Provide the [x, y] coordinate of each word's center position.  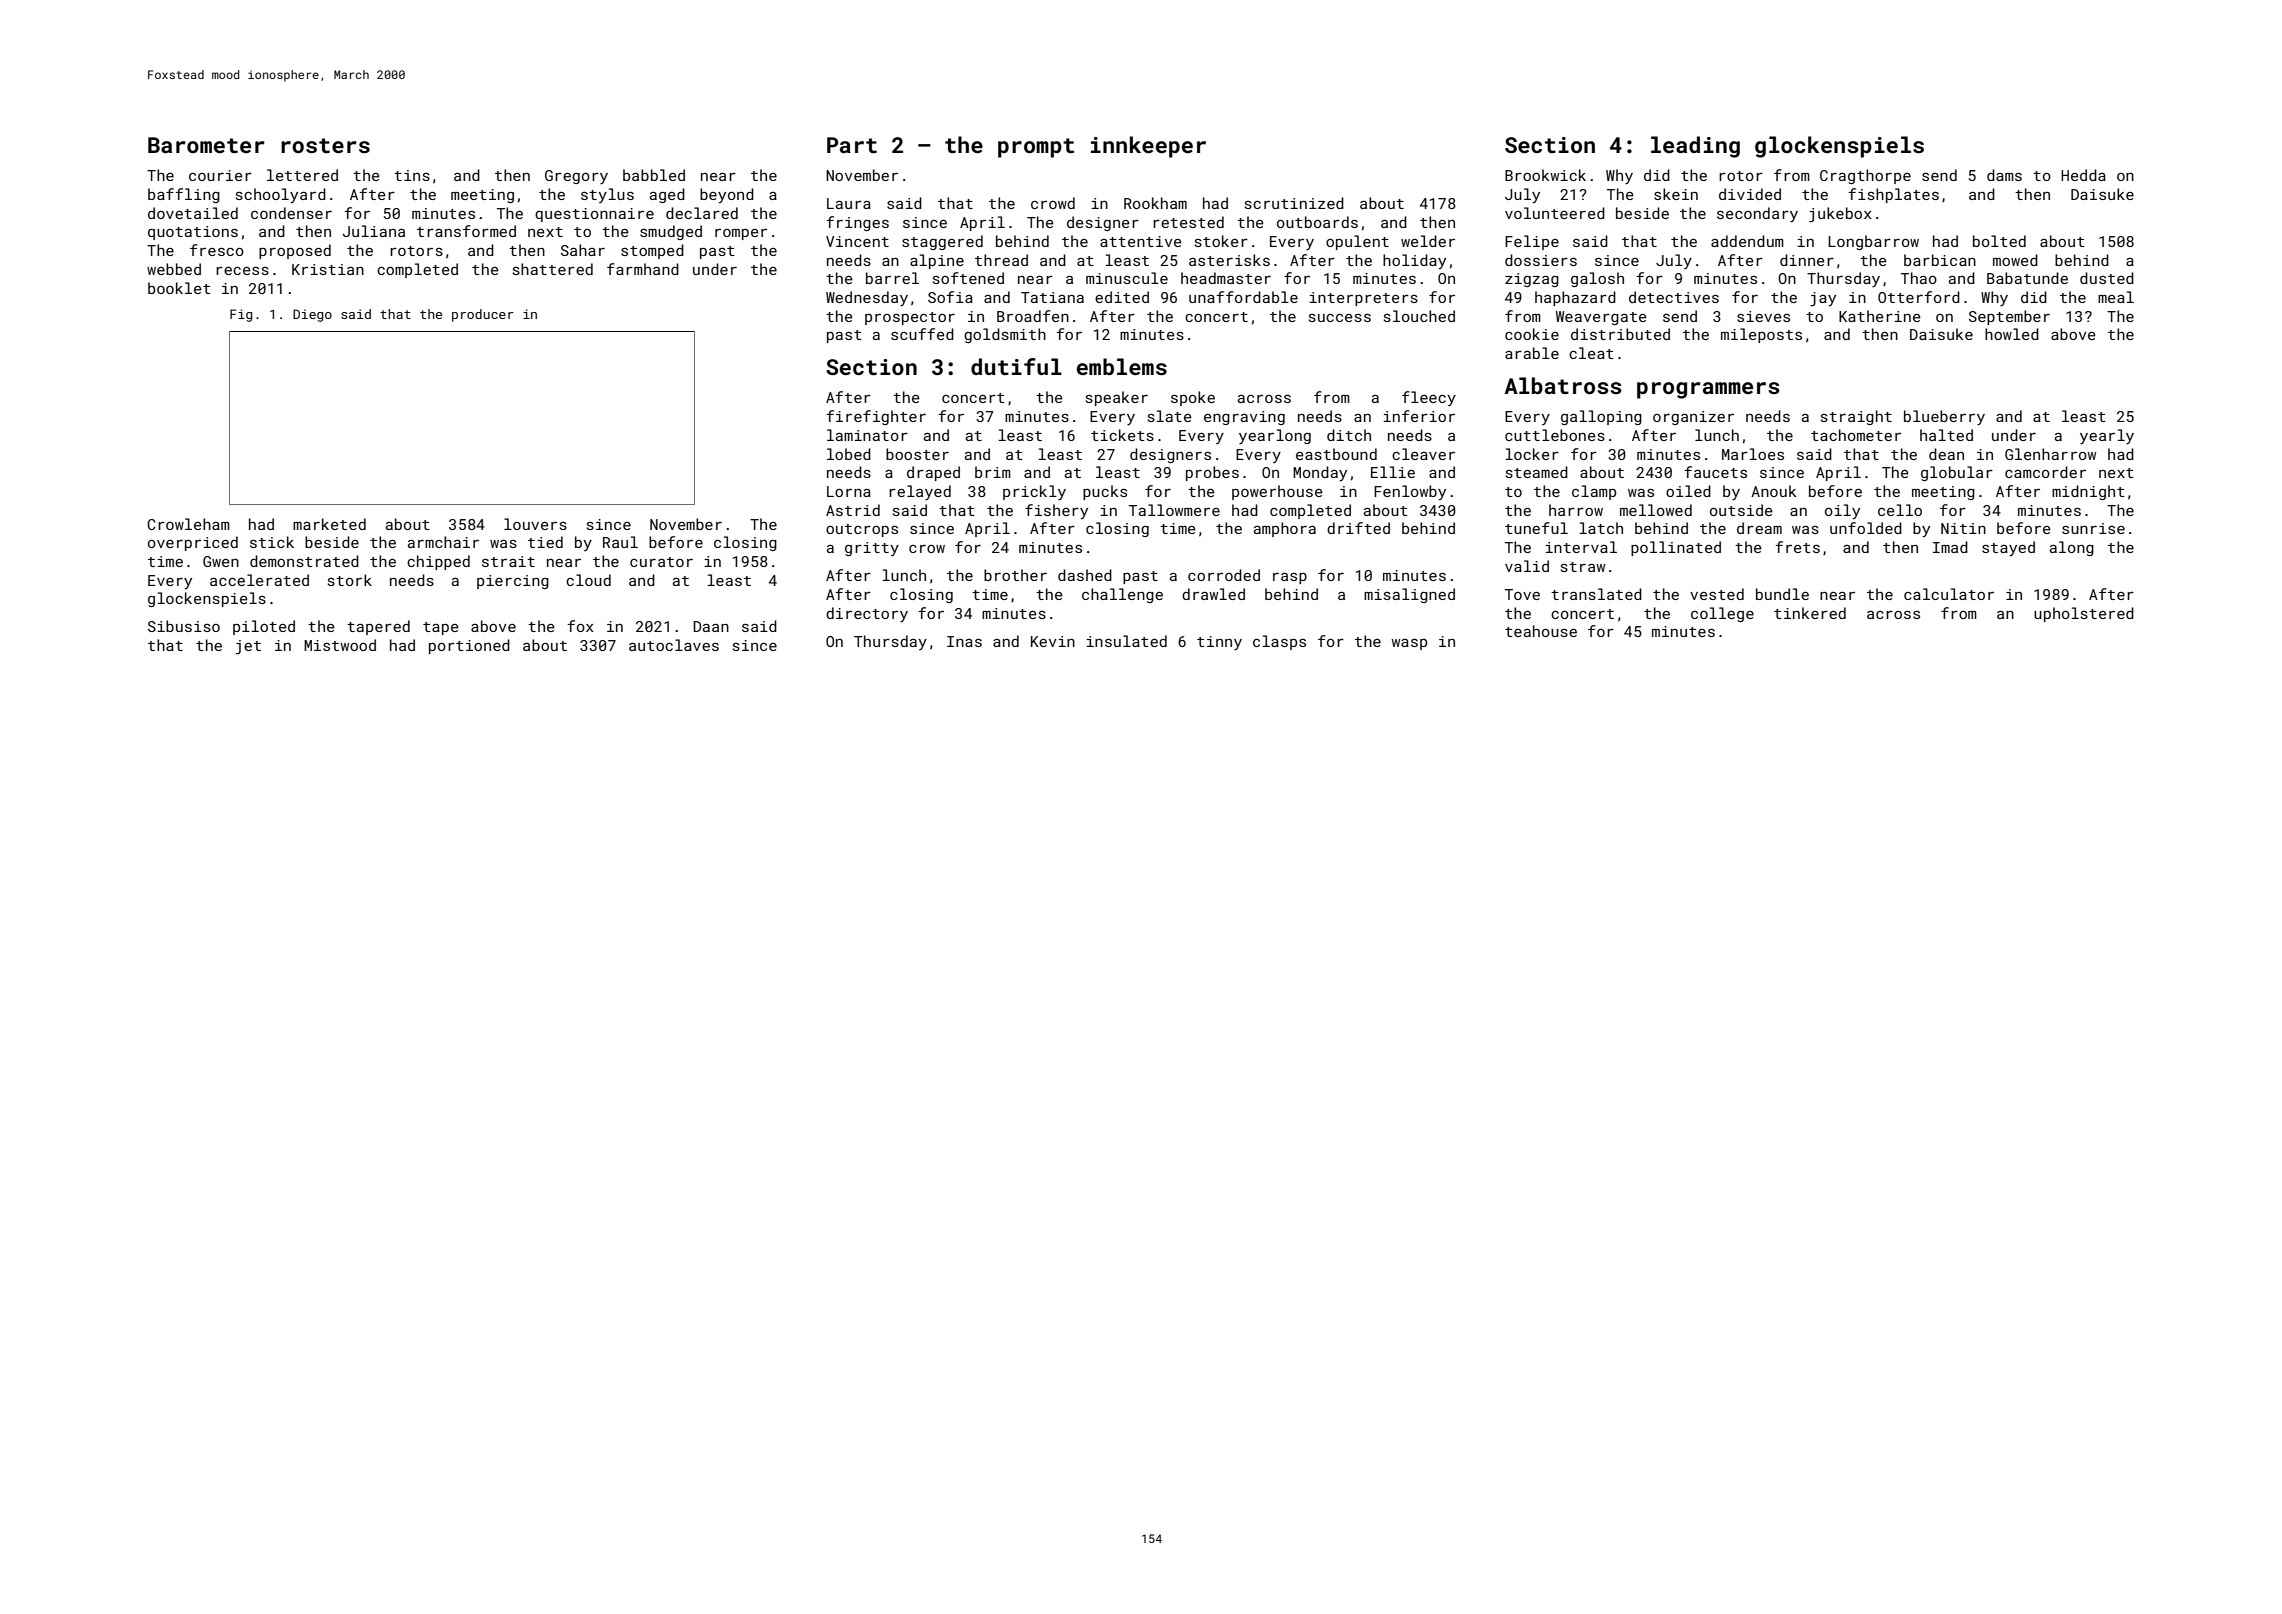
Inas [964, 641]
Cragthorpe [1865, 176]
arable [1532, 353]
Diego [312, 315]
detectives [1674, 297]
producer [483, 315]
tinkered [1810, 613]
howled [2012, 334]
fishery [1056, 512]
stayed [2008, 549]
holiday [1414, 262]
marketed [329, 524]
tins [412, 175]
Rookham [1155, 203]
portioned [469, 646]
